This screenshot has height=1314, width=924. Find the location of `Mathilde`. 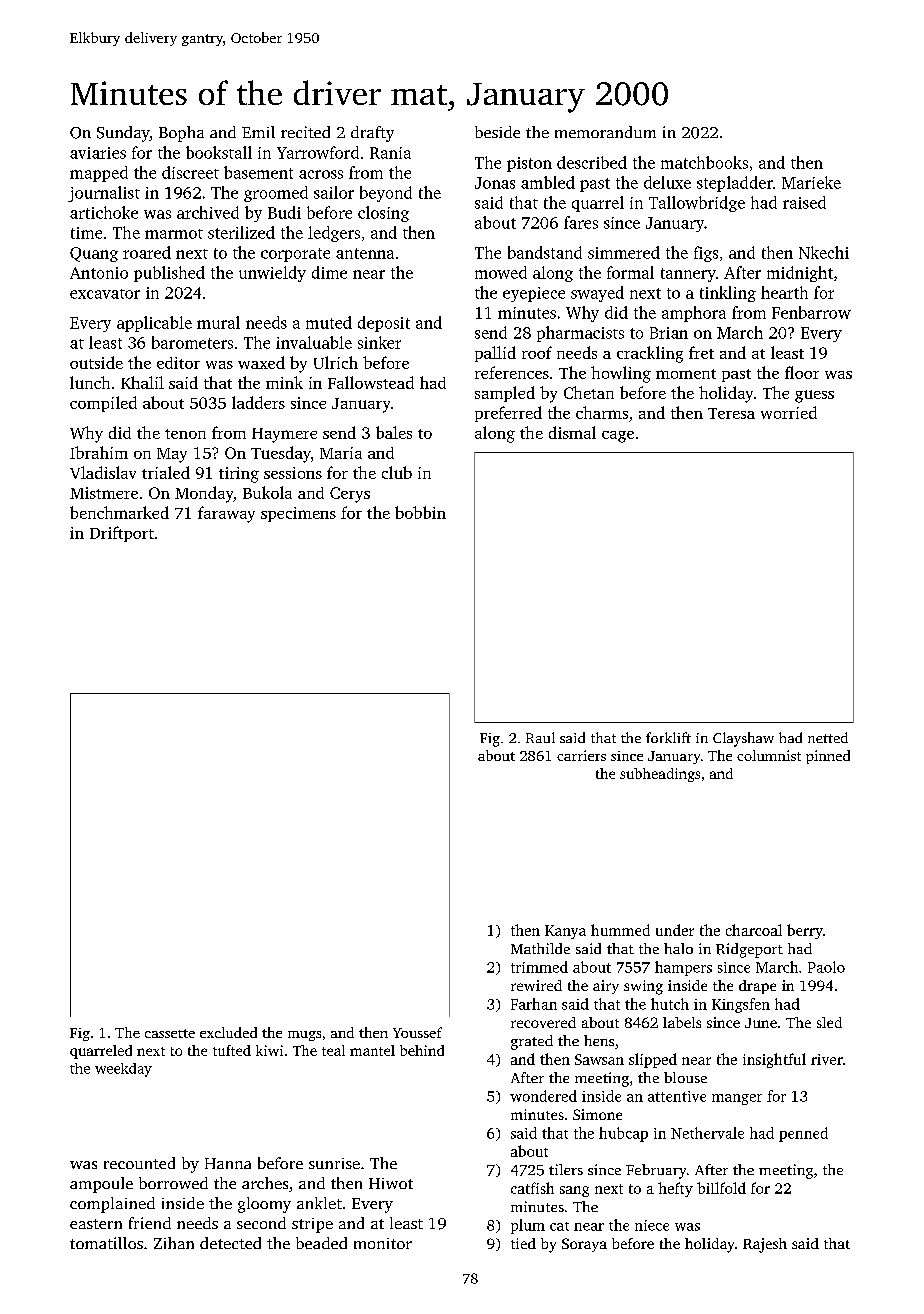

Mathilde is located at coordinates (540, 948).
